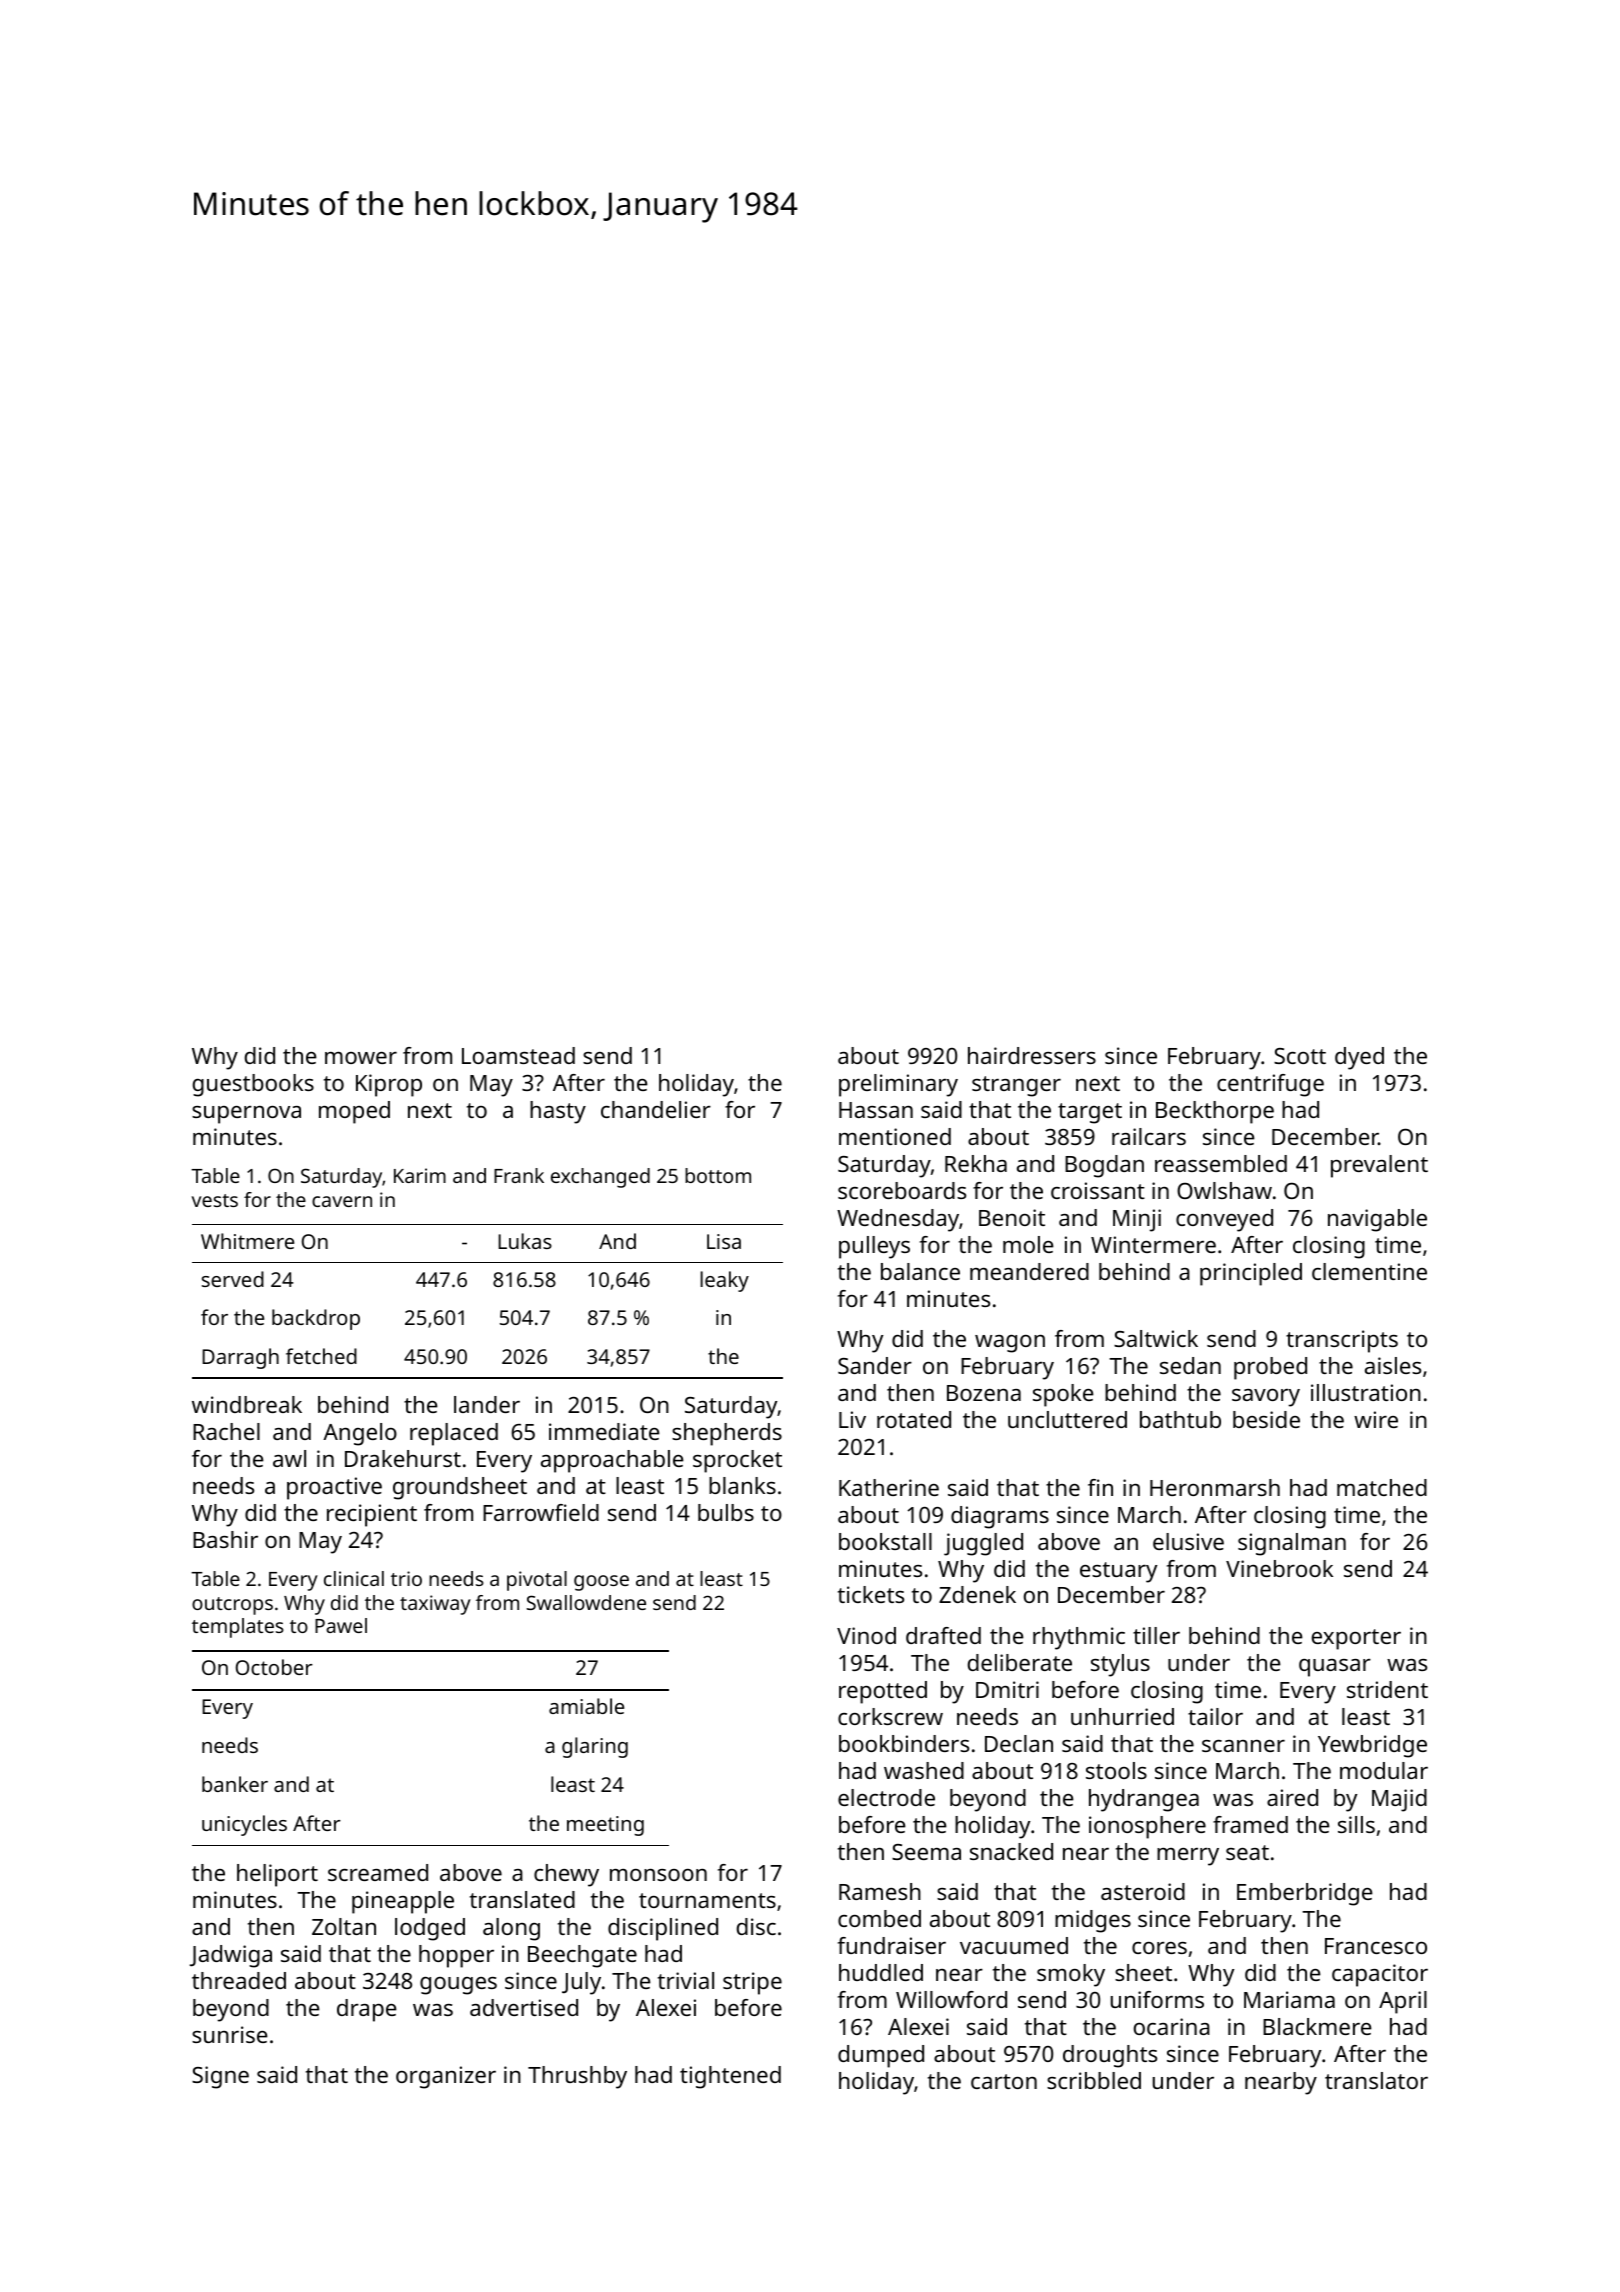  I want to click on Kiprop, so click(389, 1085).
